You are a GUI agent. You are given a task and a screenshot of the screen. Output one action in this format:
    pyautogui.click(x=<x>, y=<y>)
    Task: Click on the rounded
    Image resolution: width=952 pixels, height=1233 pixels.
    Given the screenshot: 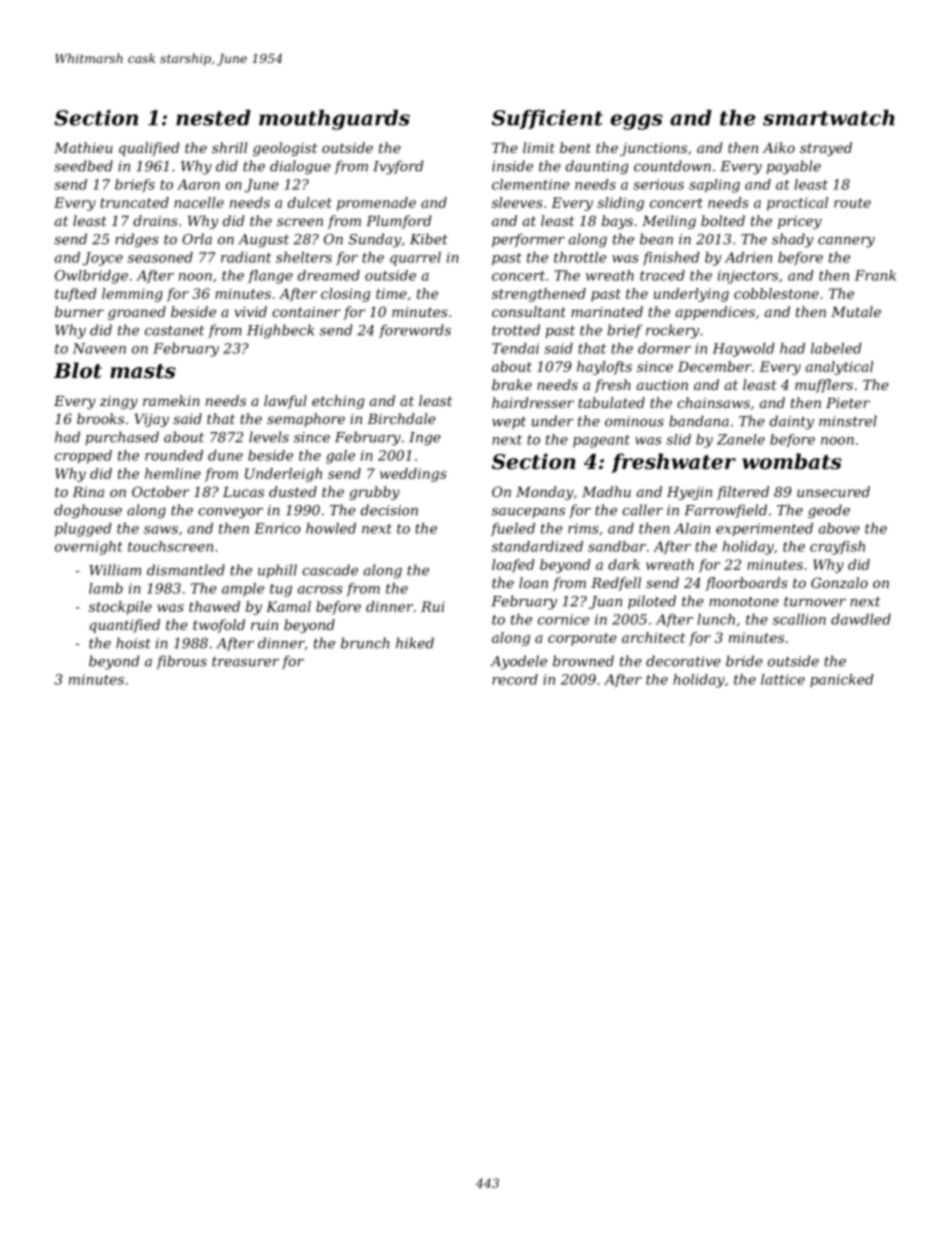 What is the action you would take?
    pyautogui.click(x=174, y=455)
